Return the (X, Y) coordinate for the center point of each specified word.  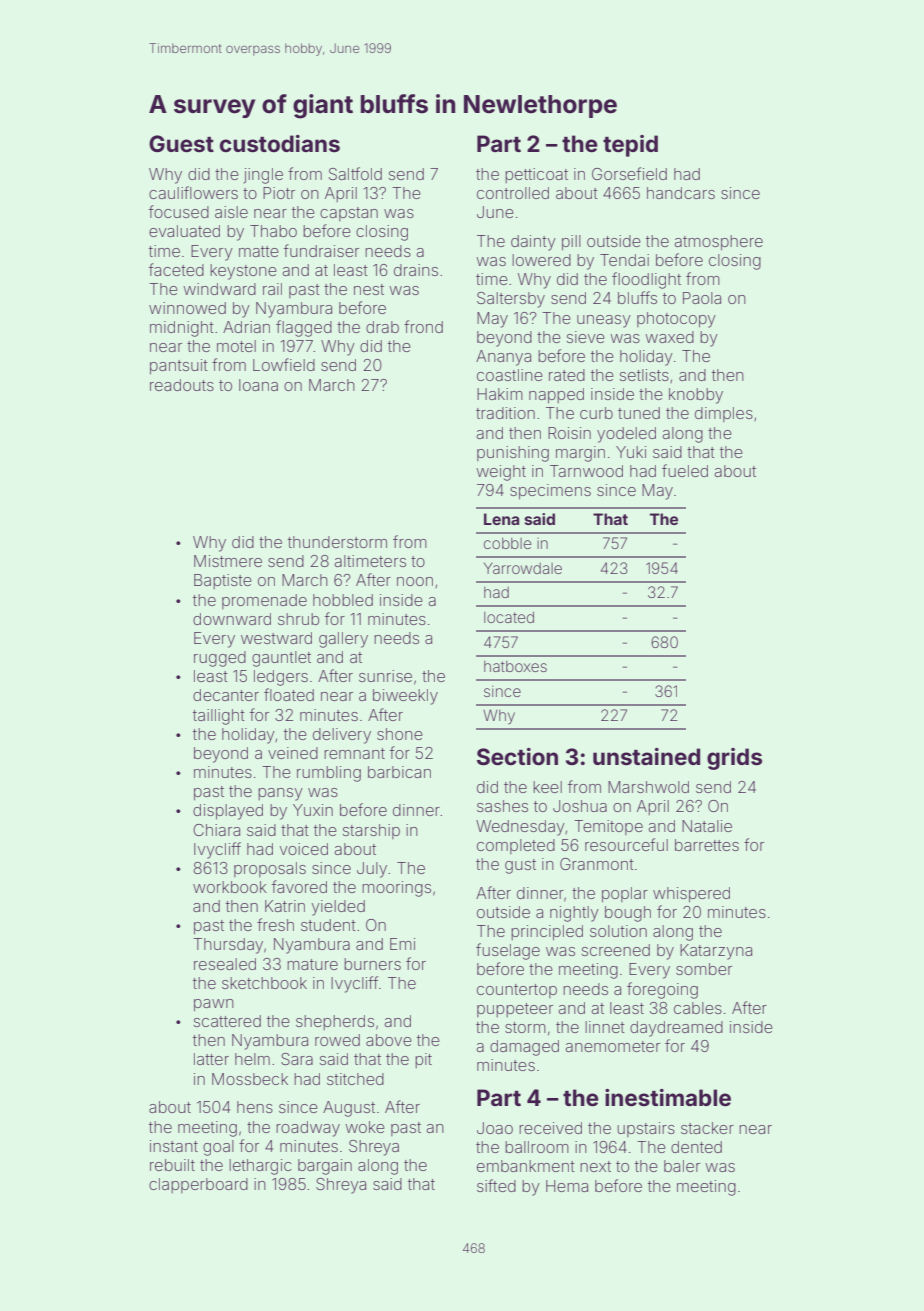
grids (734, 759)
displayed (228, 812)
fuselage (508, 951)
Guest (181, 143)
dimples (724, 414)
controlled (513, 193)
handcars (681, 193)
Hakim (500, 394)
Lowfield (284, 364)
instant (174, 1146)
